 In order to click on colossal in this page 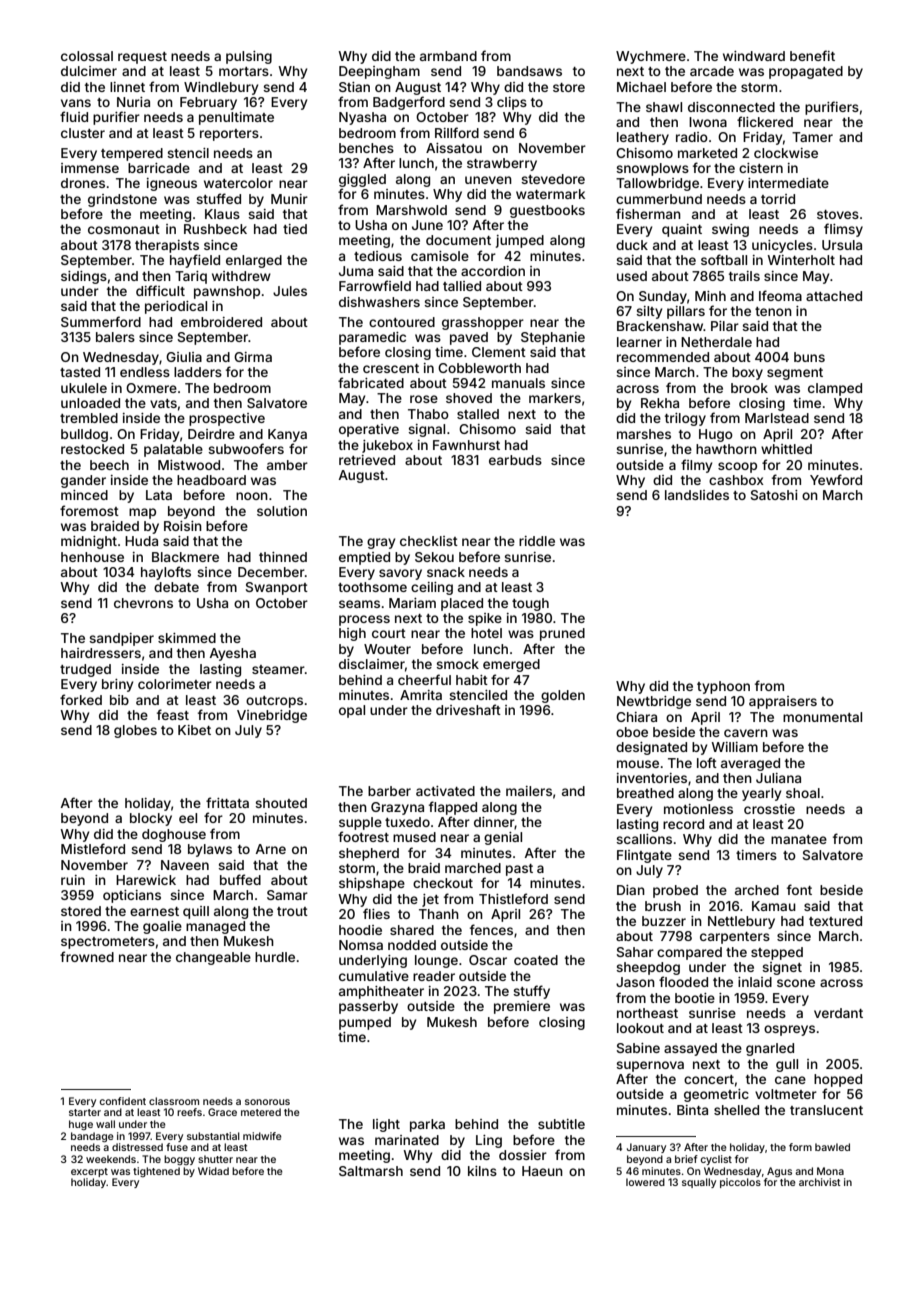, I will do `click(87, 56)`.
